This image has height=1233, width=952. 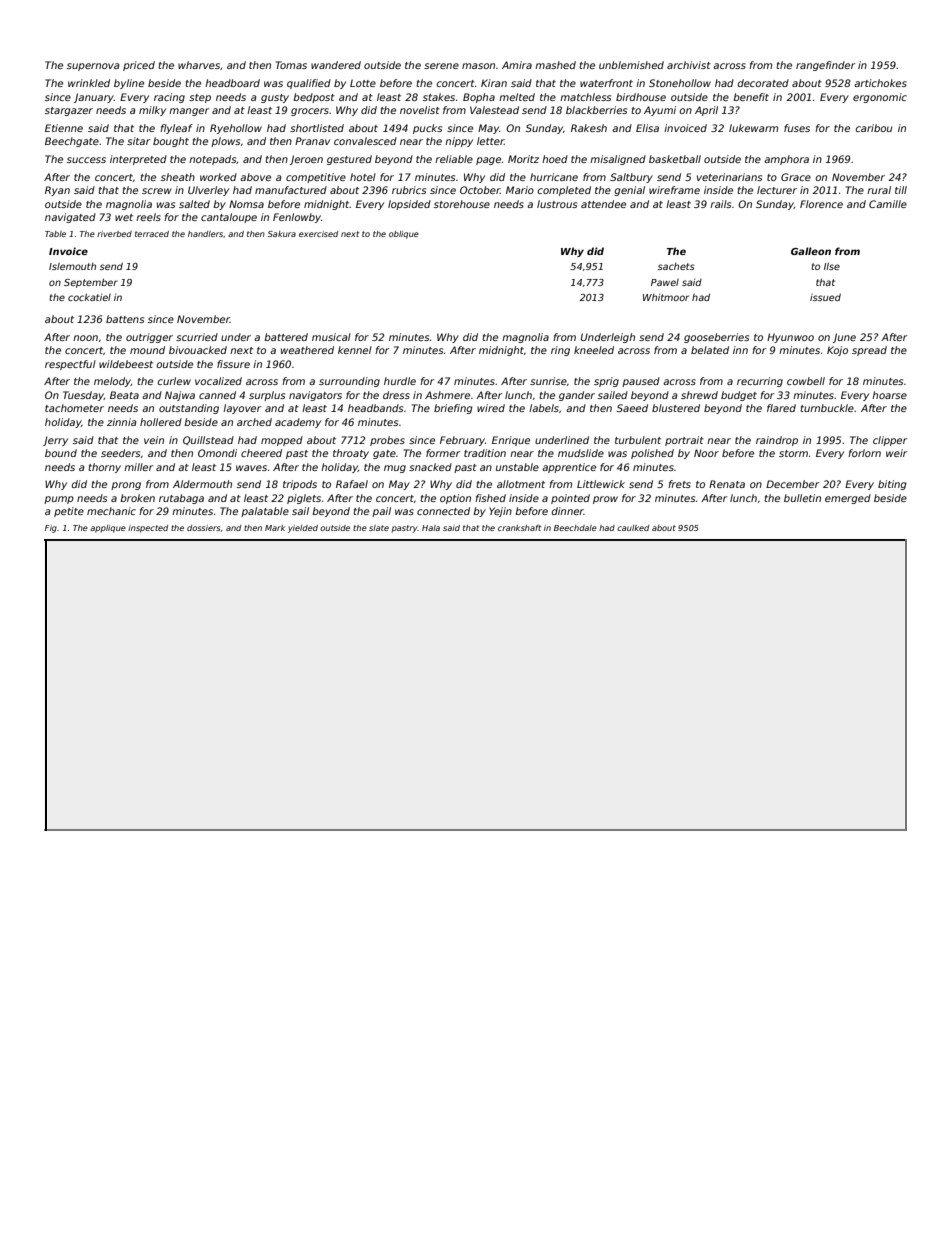 I want to click on canned, so click(x=217, y=395).
